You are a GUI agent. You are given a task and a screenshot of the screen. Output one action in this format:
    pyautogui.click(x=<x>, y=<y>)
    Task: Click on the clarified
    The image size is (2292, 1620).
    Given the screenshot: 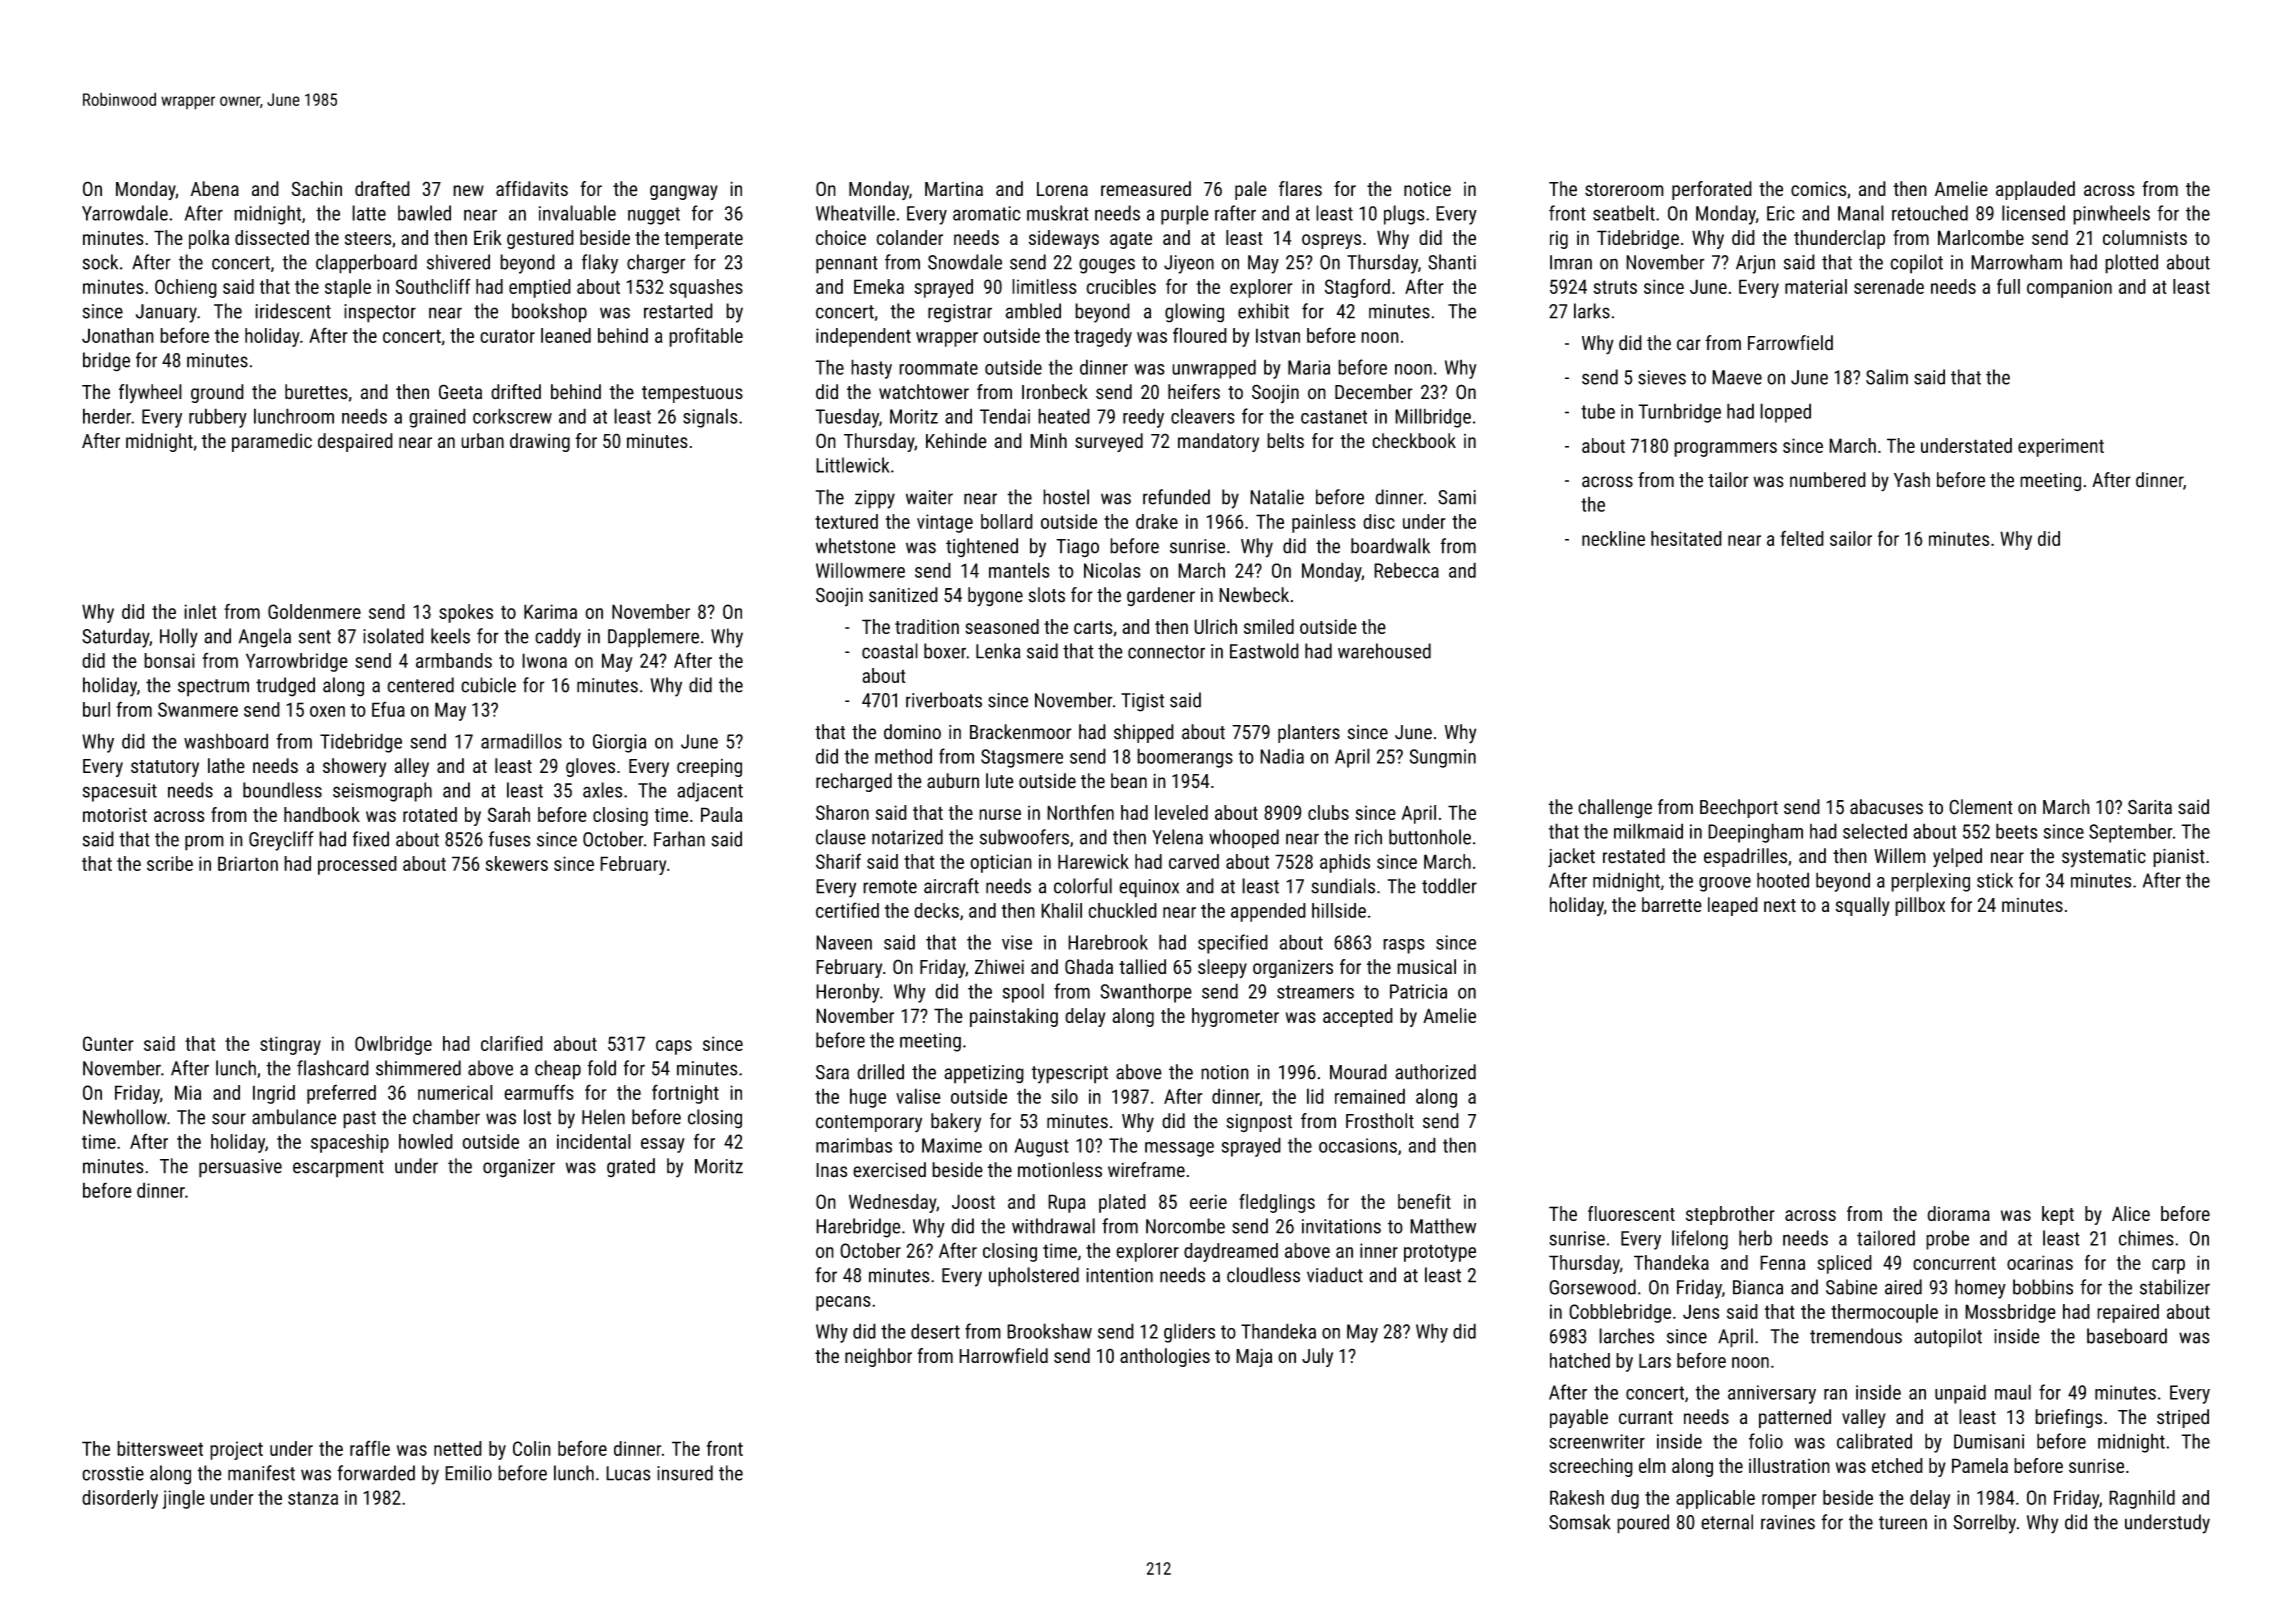 What is the action you would take?
    pyautogui.click(x=512, y=1043)
